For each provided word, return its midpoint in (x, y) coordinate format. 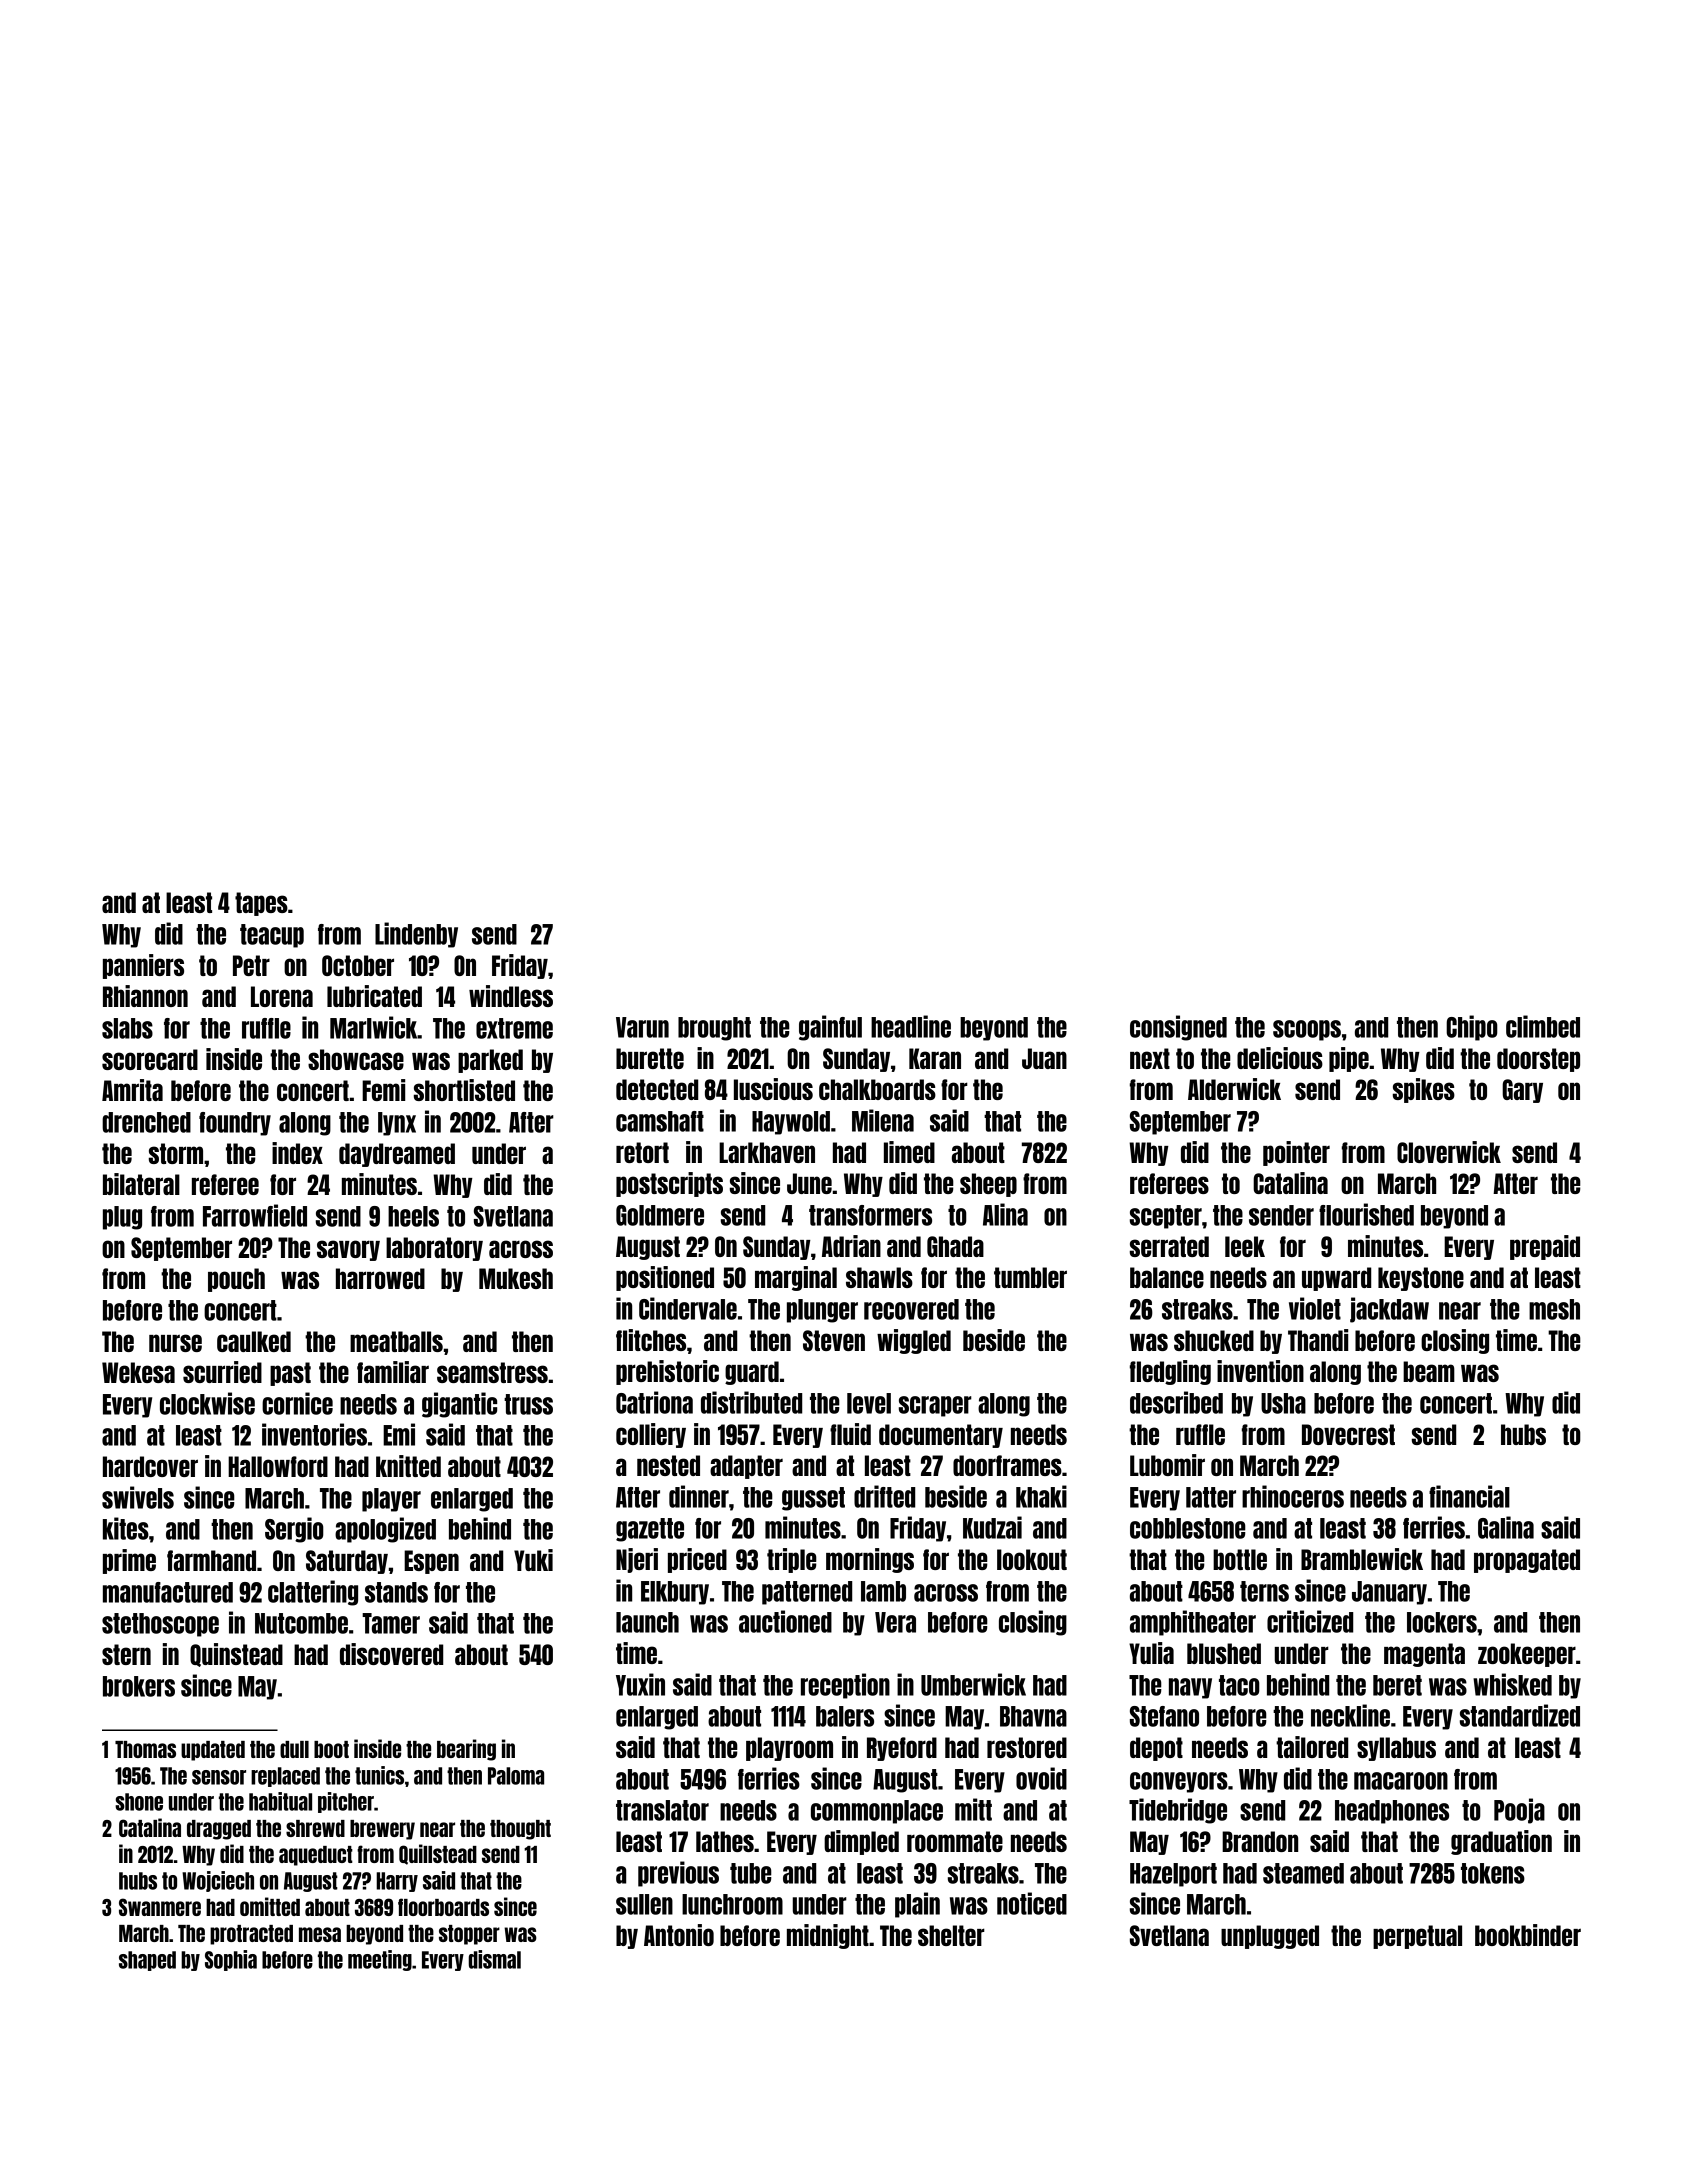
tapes (261, 904)
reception (845, 1686)
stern (126, 1654)
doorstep (1538, 1060)
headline (911, 1026)
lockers (1442, 1622)
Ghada (955, 1246)
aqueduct (316, 1856)
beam (1429, 1371)
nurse (175, 1343)
